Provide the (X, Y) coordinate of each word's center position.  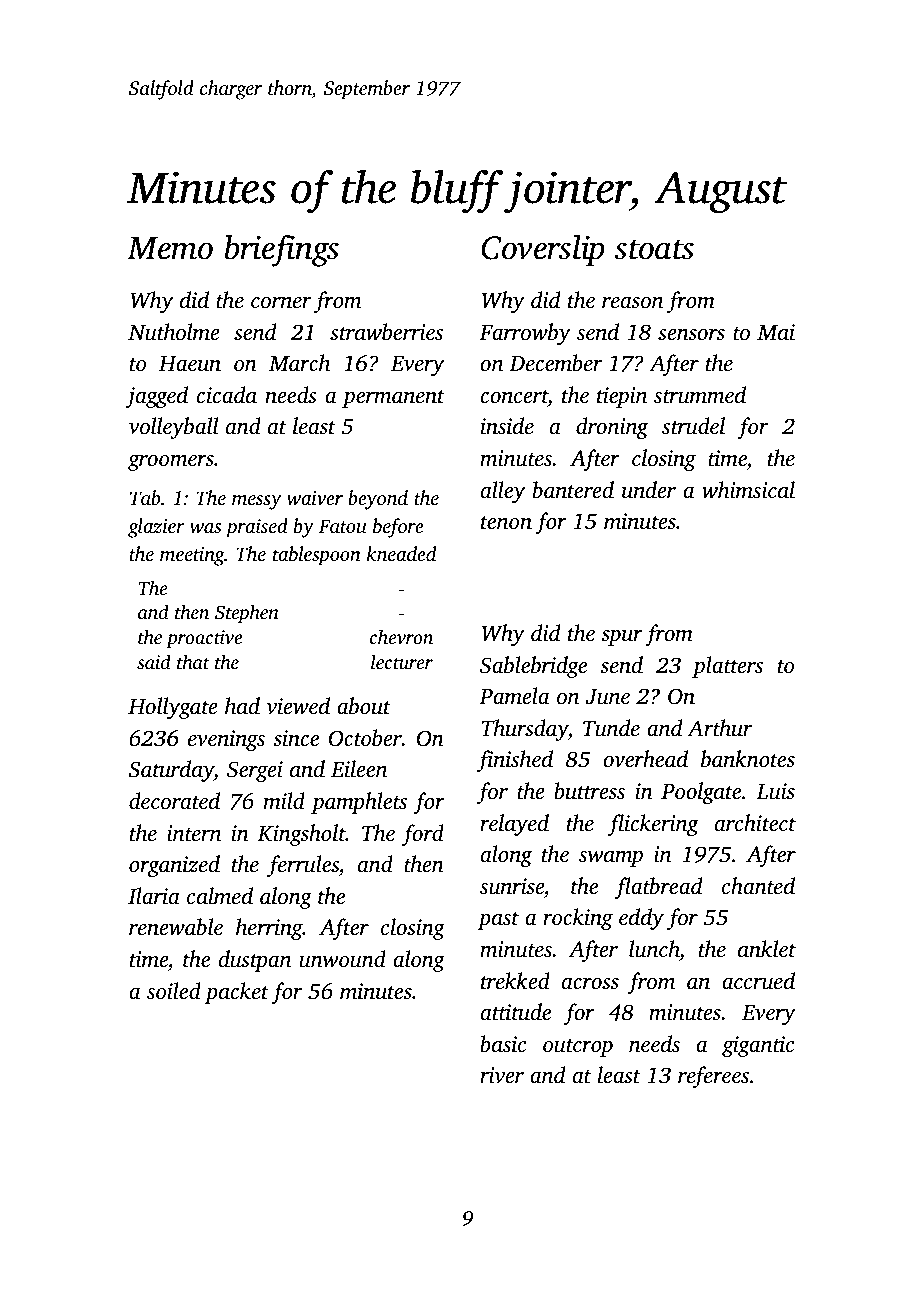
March (299, 363)
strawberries (386, 332)
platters (727, 667)
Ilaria (154, 895)
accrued (758, 981)
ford (423, 835)
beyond (378, 500)
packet (237, 993)
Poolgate (701, 793)
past (498, 921)
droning (612, 428)
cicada (227, 395)
